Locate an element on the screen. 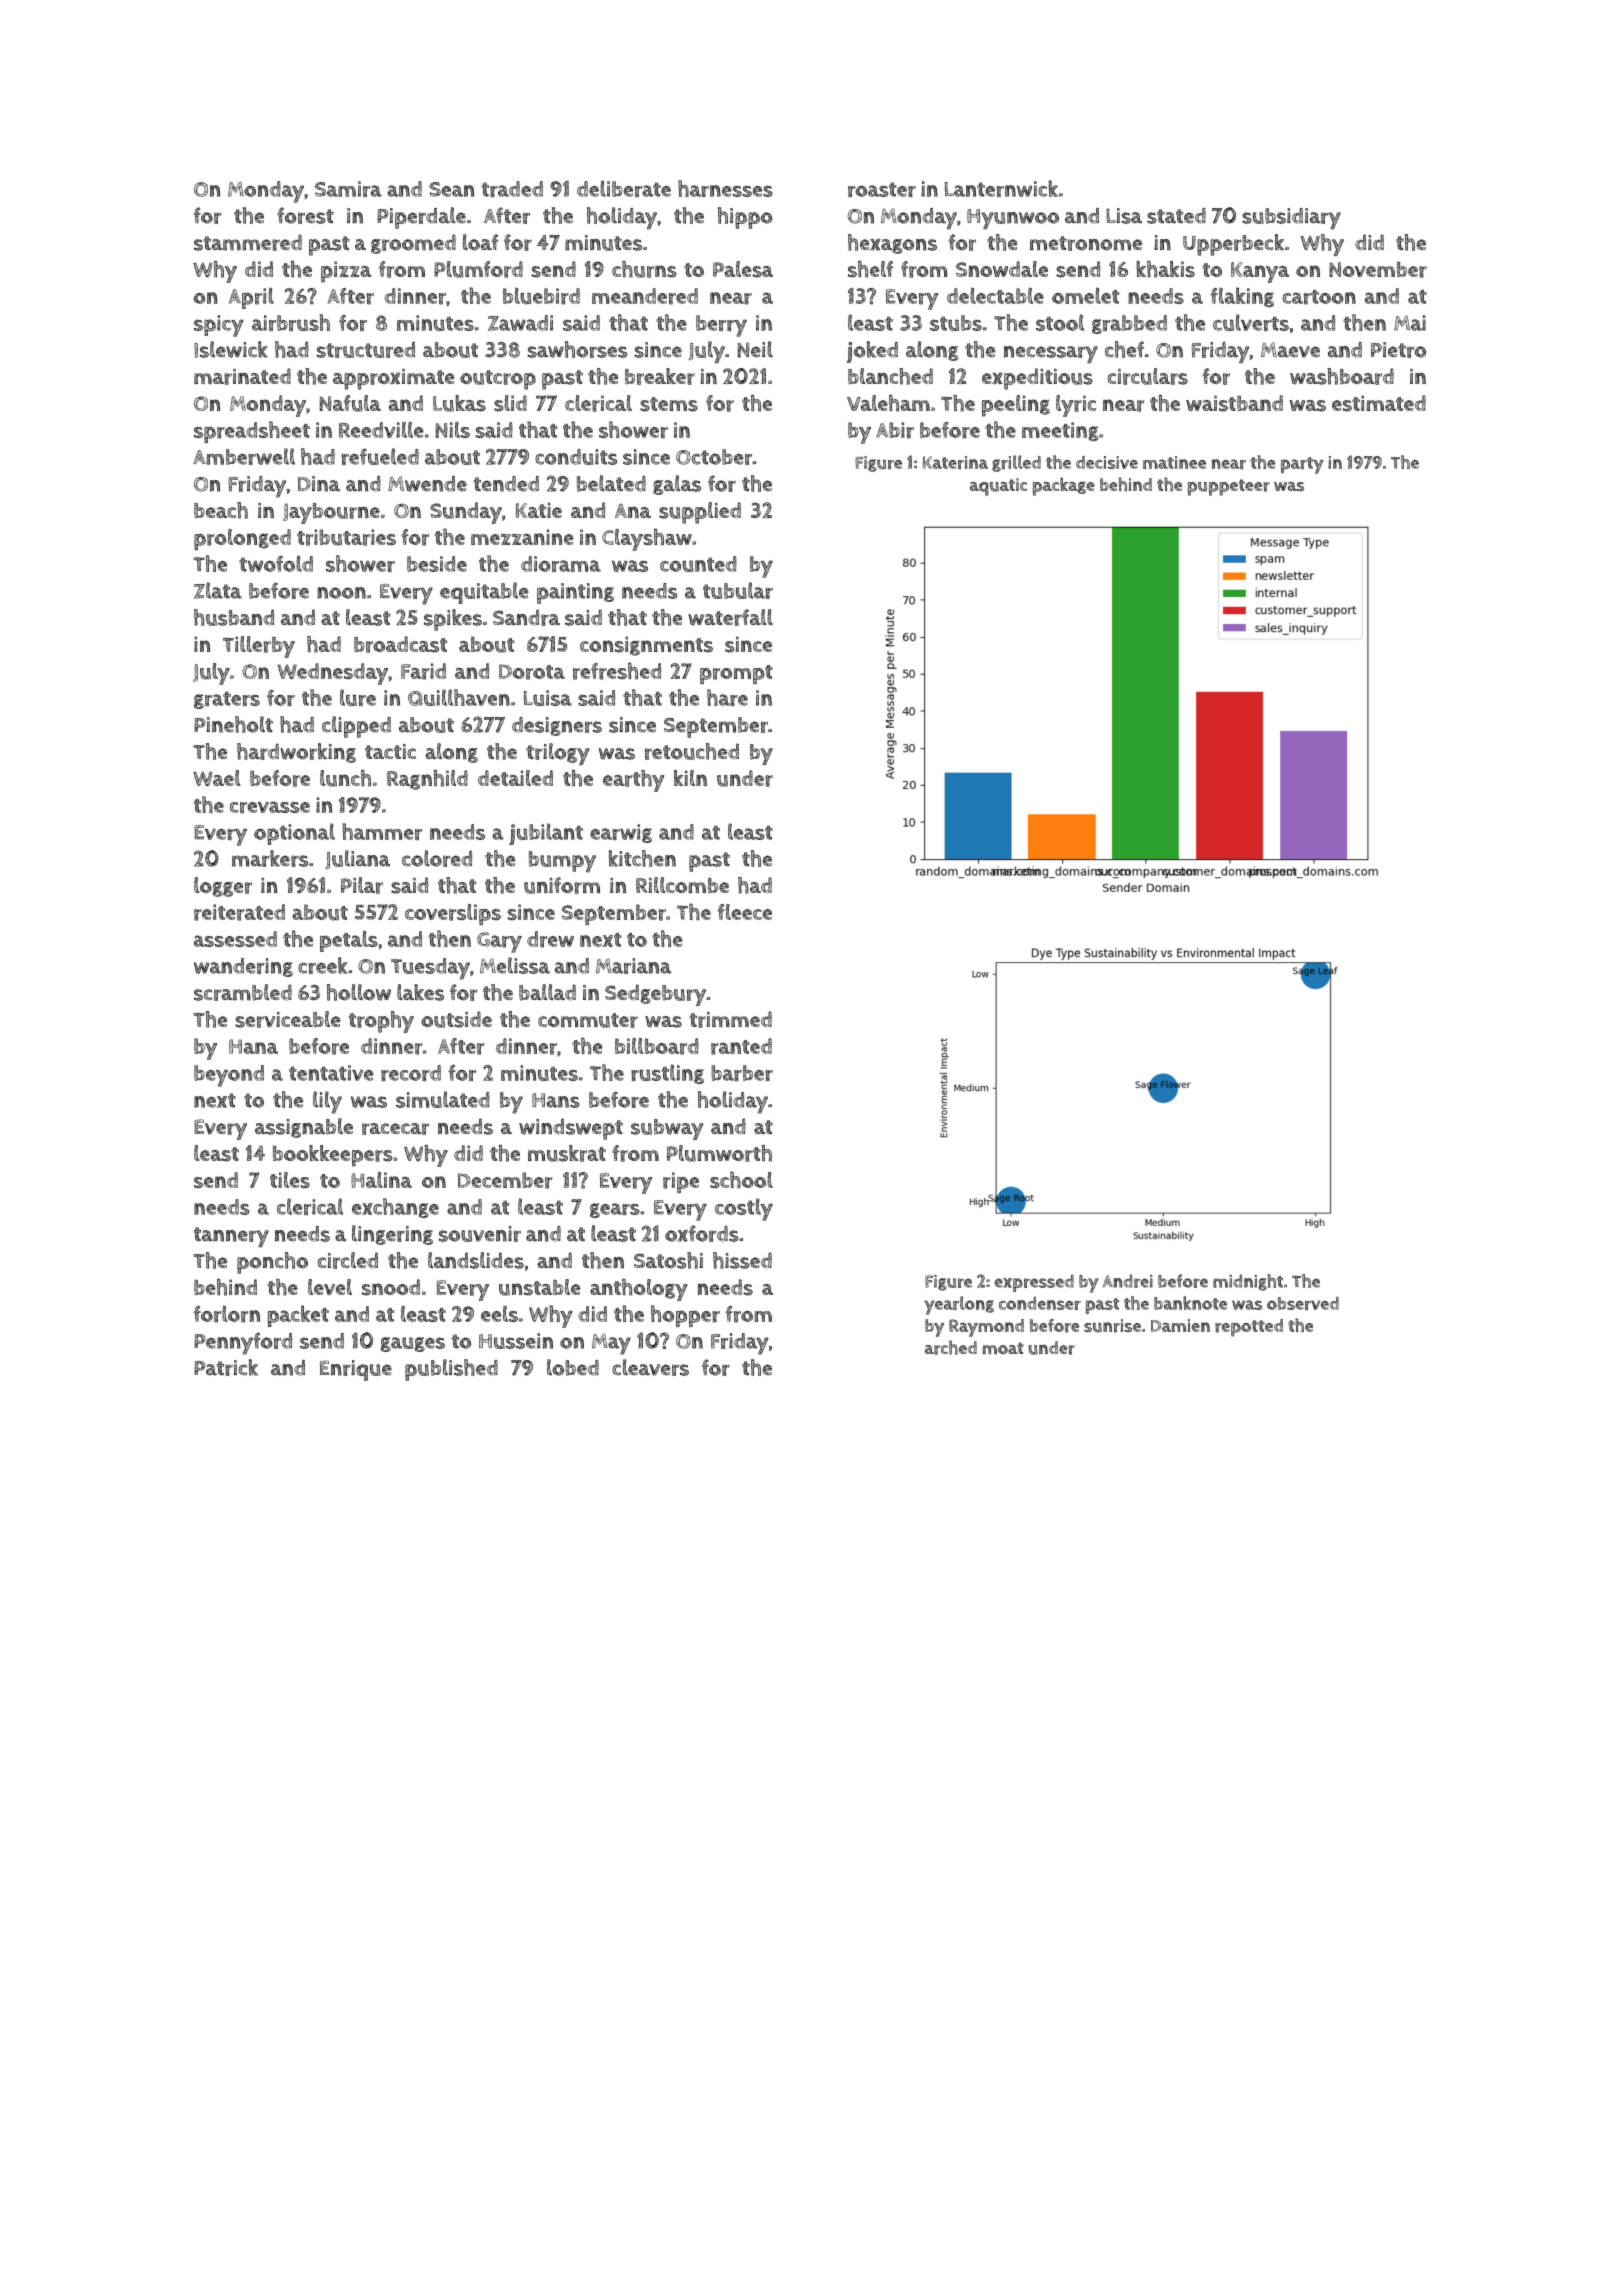  prompt is located at coordinates (736, 674).
